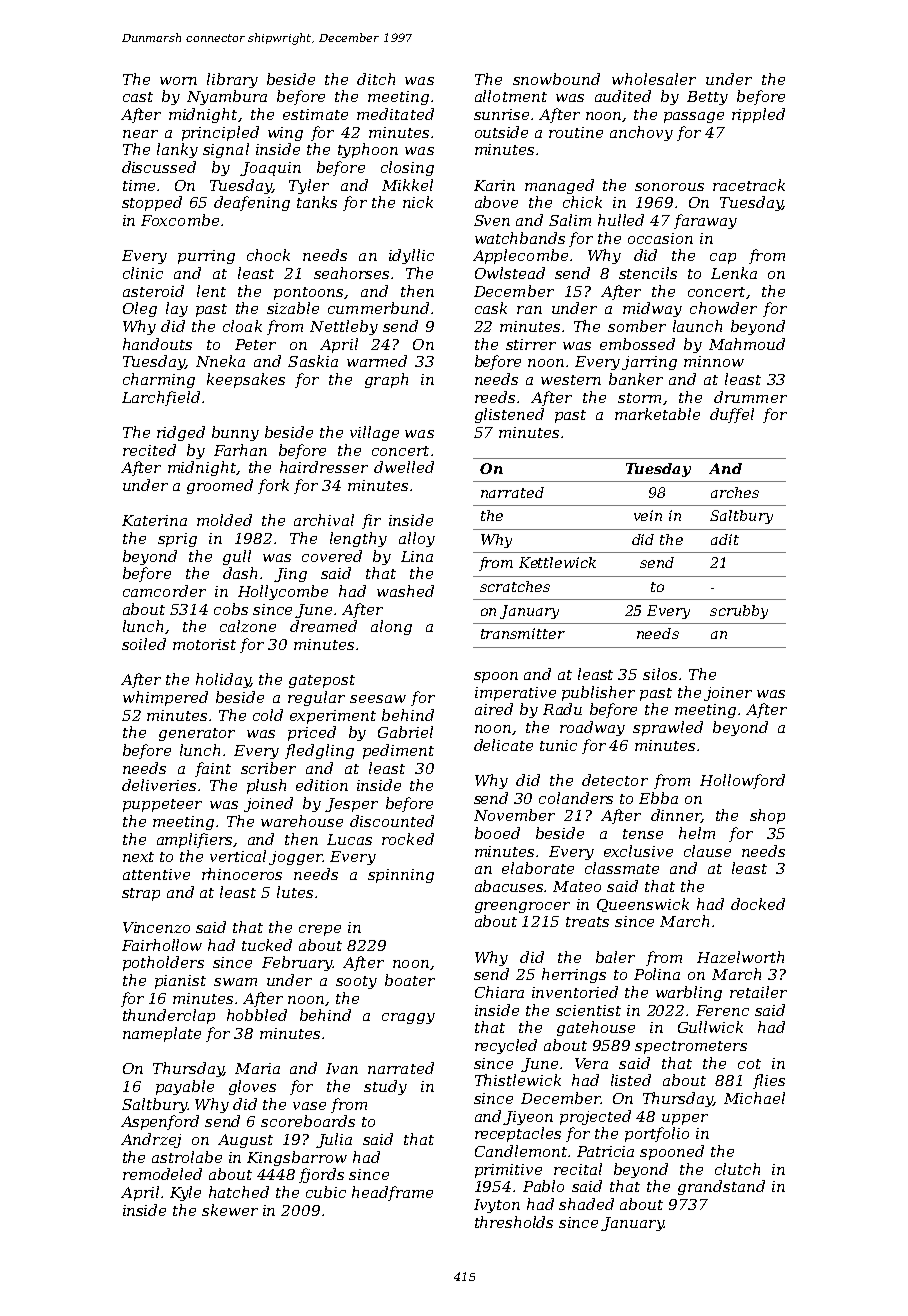 The image size is (908, 1316). Describe the element at coordinates (654, 79) in the image. I see `wholesaler` at that location.
